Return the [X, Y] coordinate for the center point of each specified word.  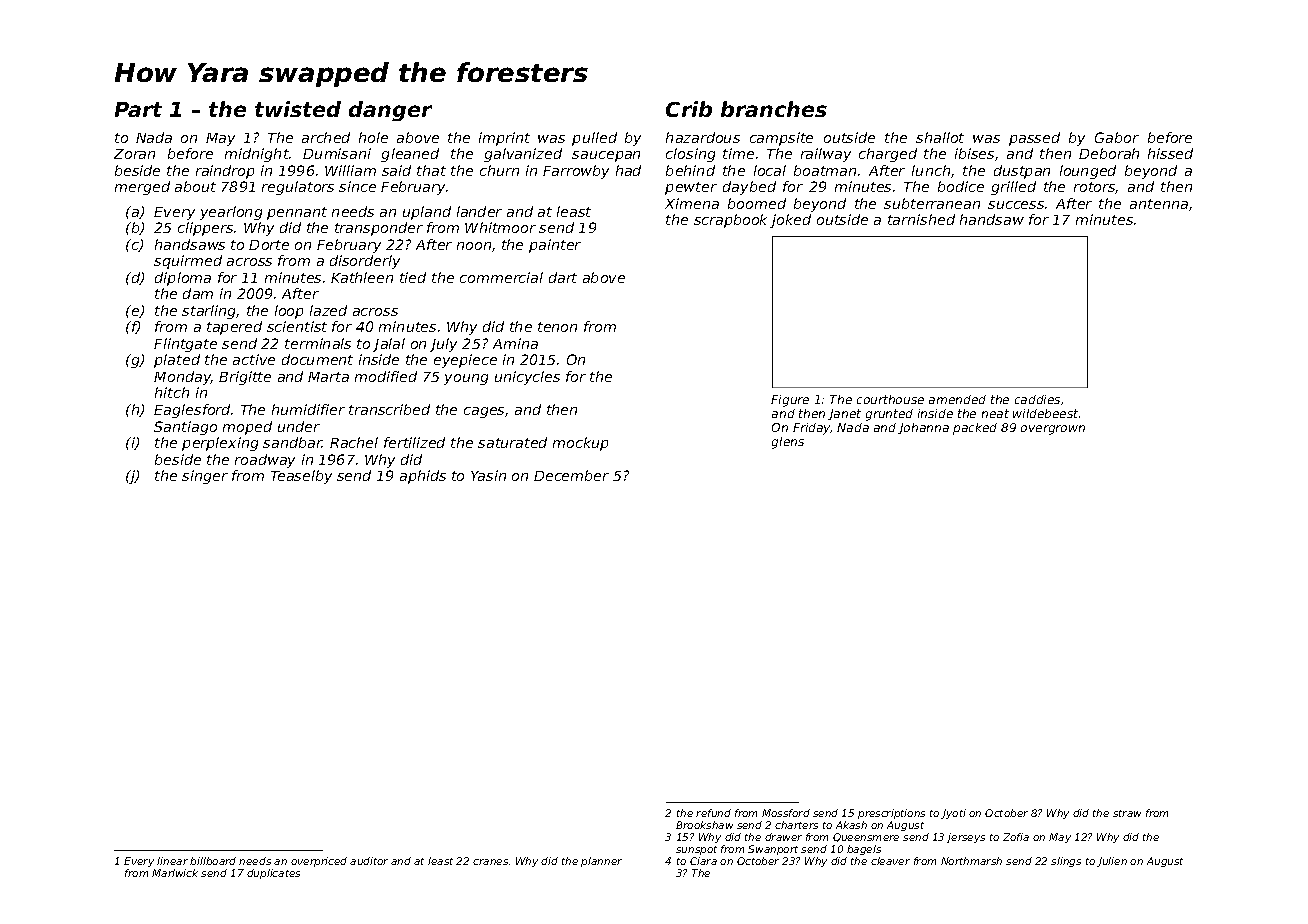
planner [601, 862]
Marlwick [175, 873]
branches [774, 109]
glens [788, 443]
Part [138, 109]
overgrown [1053, 430]
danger [390, 111]
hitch [172, 392]
